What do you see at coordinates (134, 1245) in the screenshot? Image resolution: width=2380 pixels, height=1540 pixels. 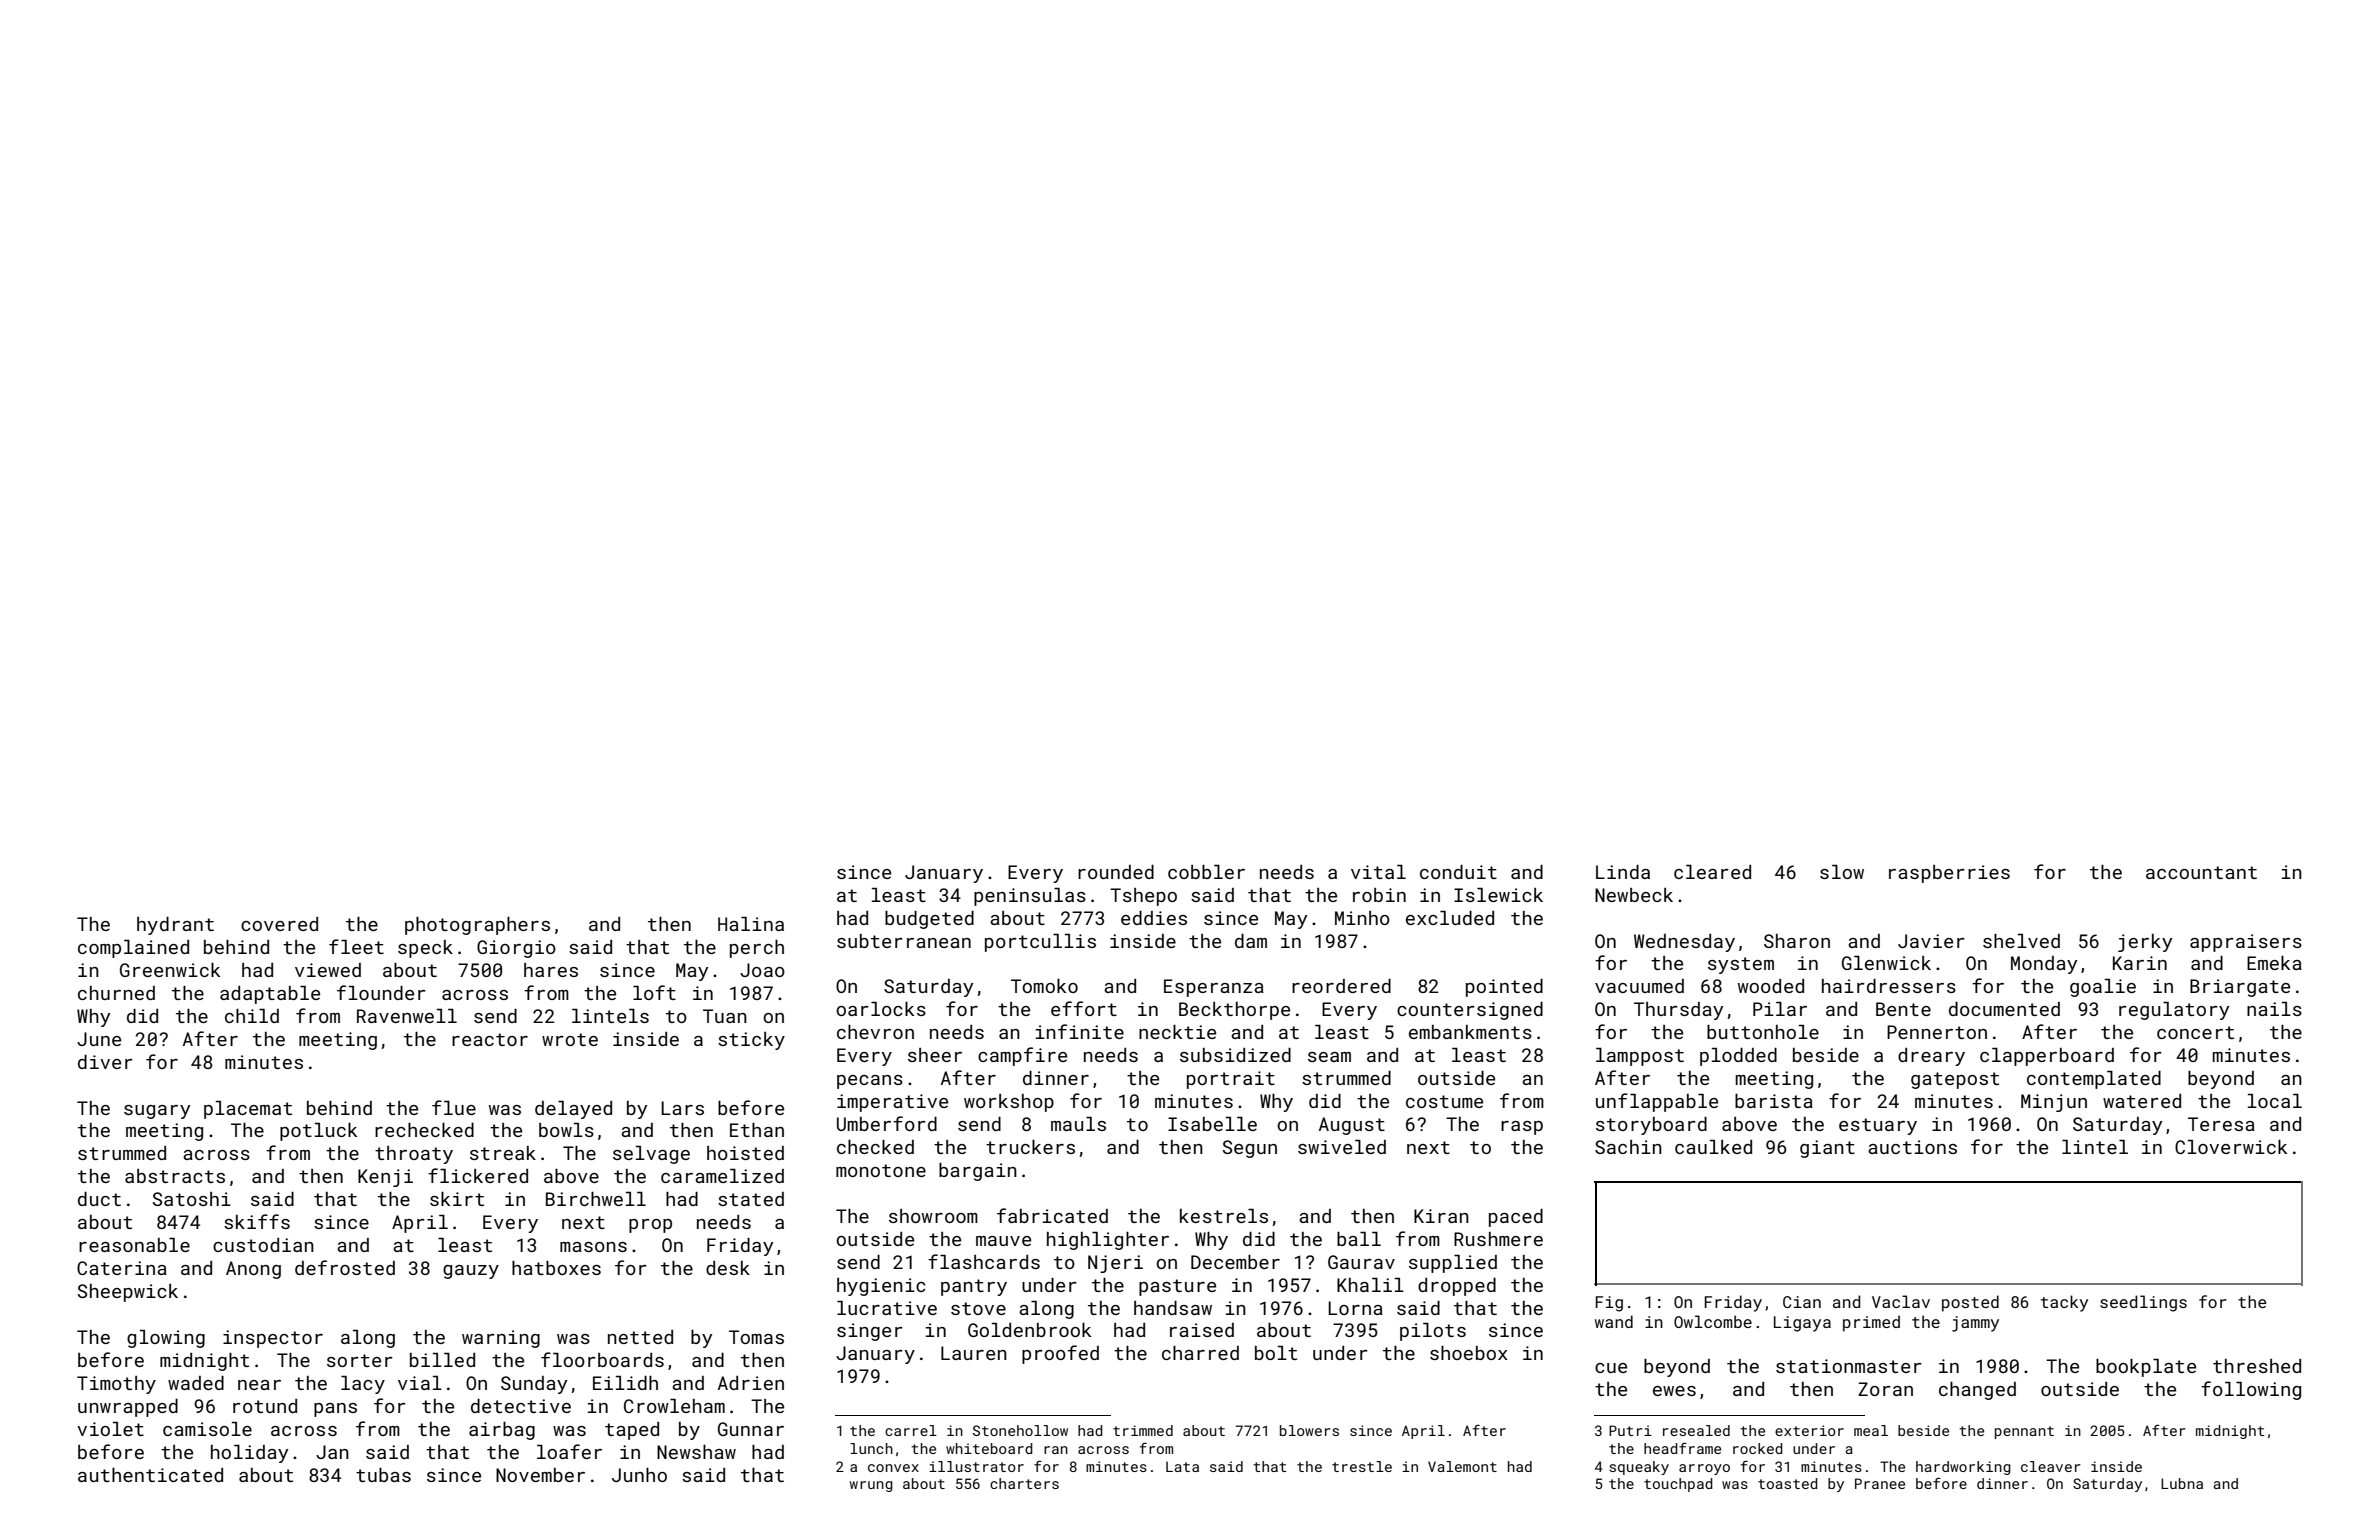 I see `reasonable` at bounding box center [134, 1245].
